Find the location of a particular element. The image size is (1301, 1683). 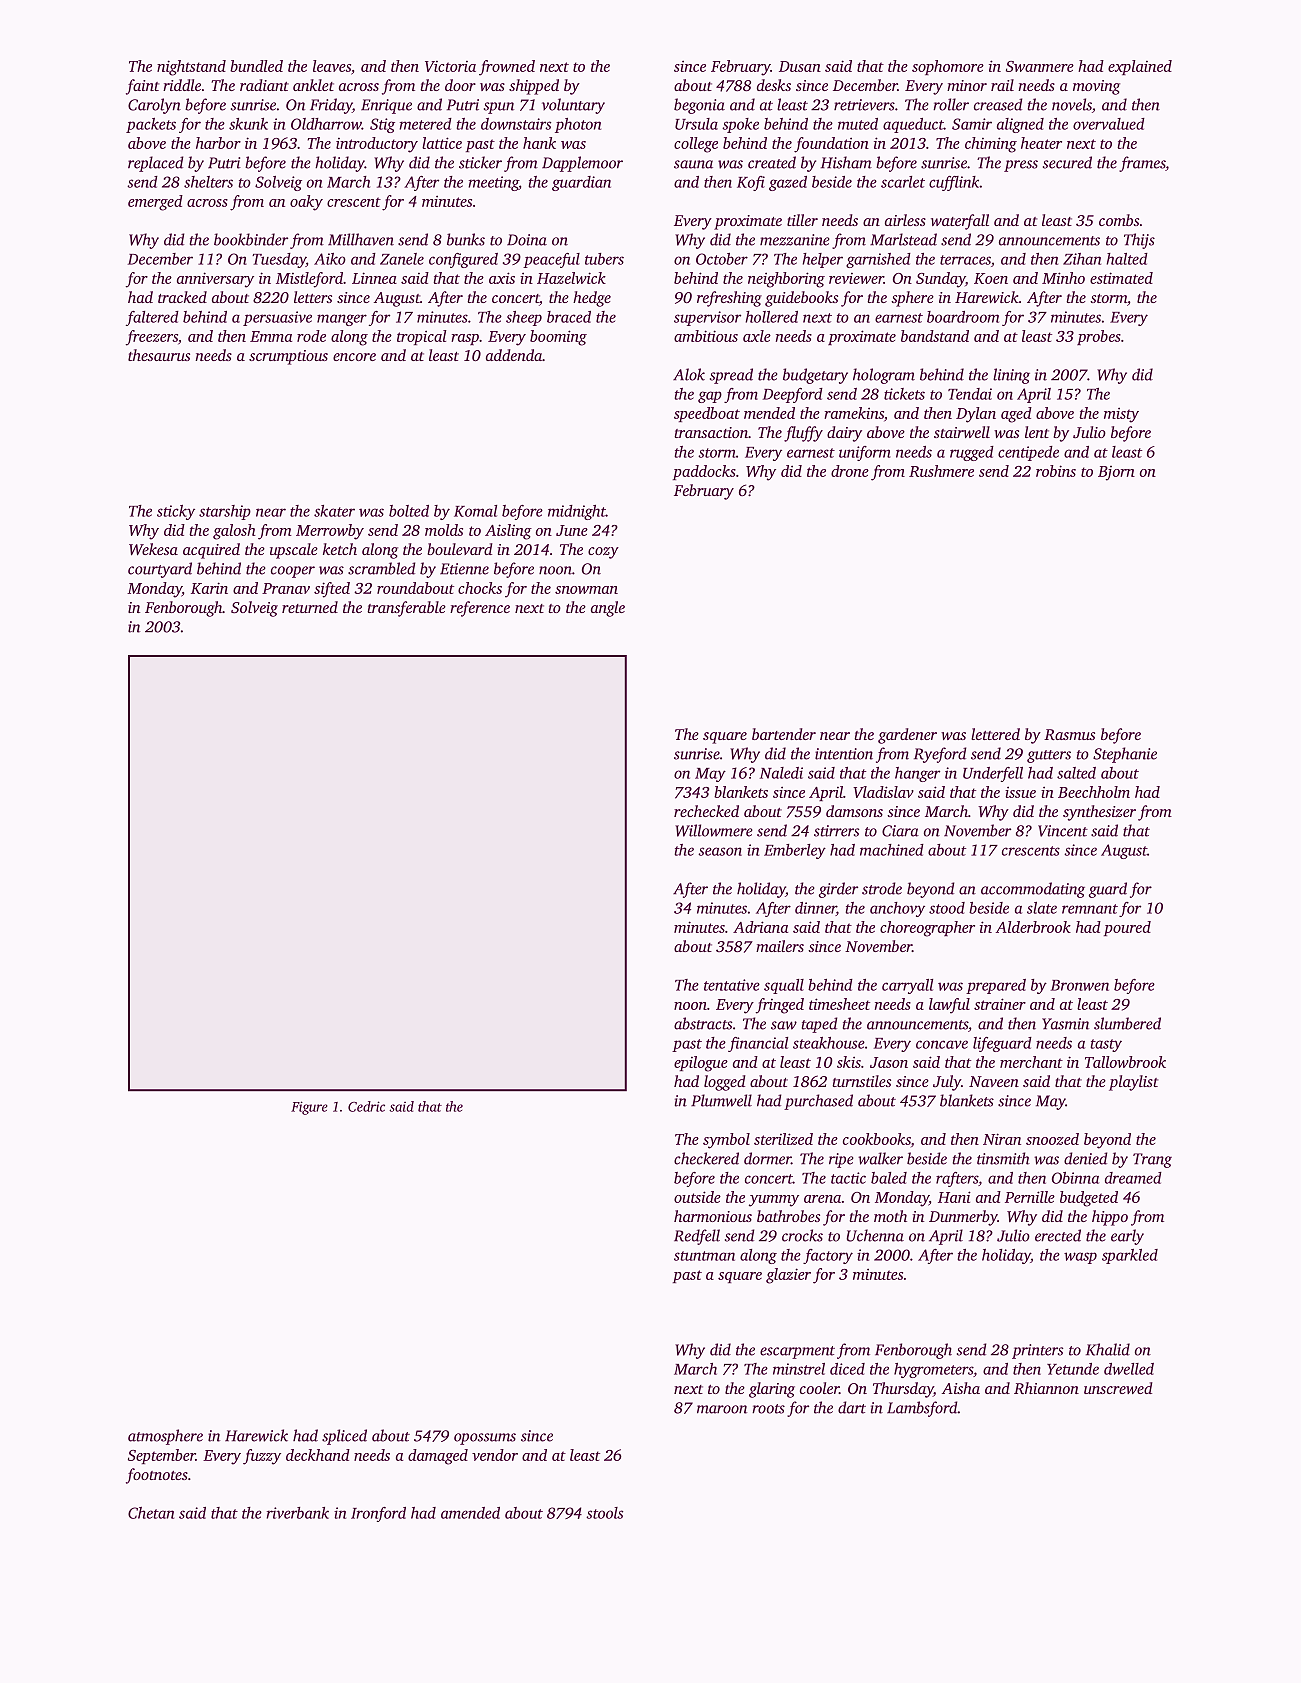

angle is located at coordinates (608, 609).
